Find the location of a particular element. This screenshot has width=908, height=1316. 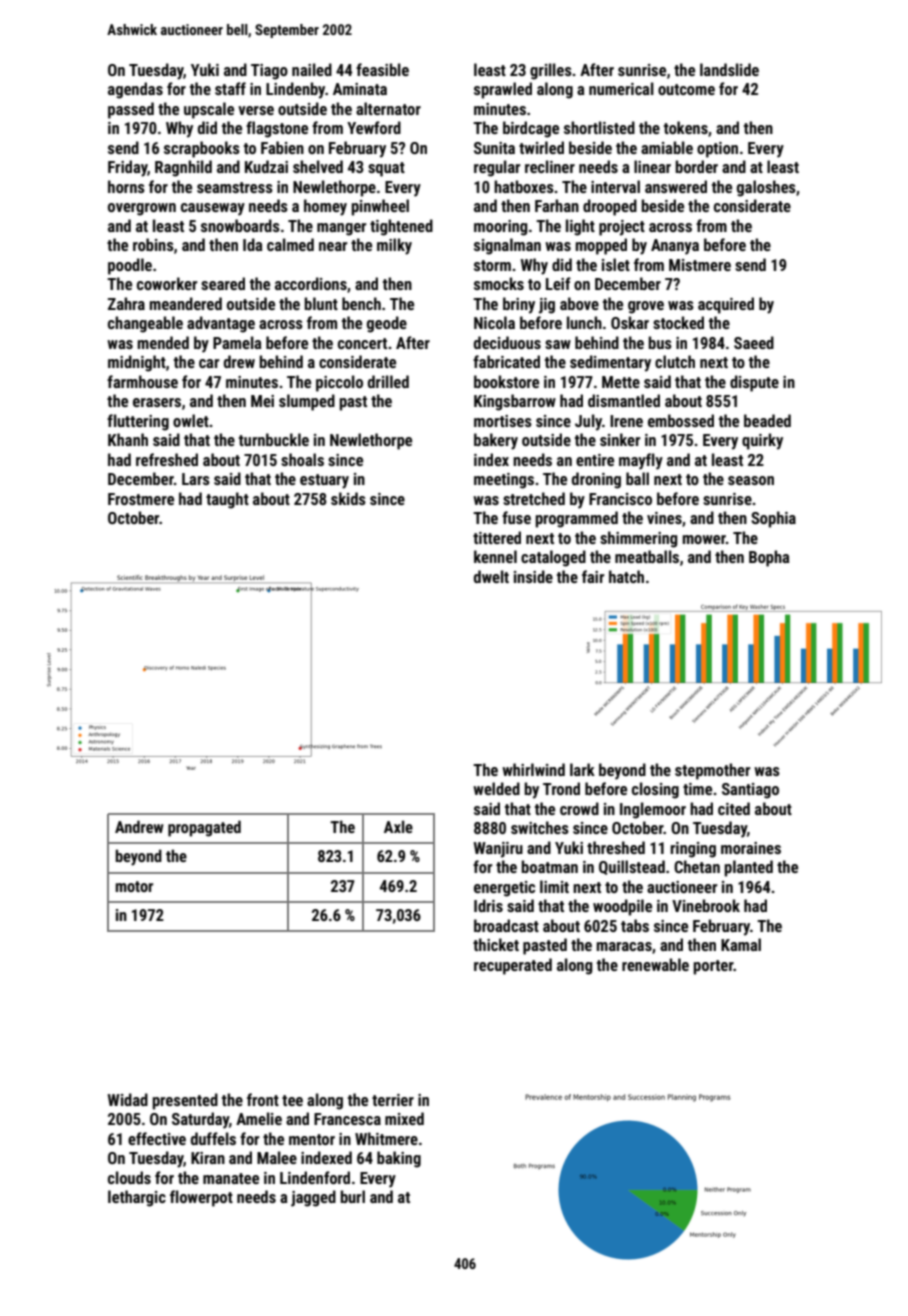

landslide is located at coordinates (729, 69).
